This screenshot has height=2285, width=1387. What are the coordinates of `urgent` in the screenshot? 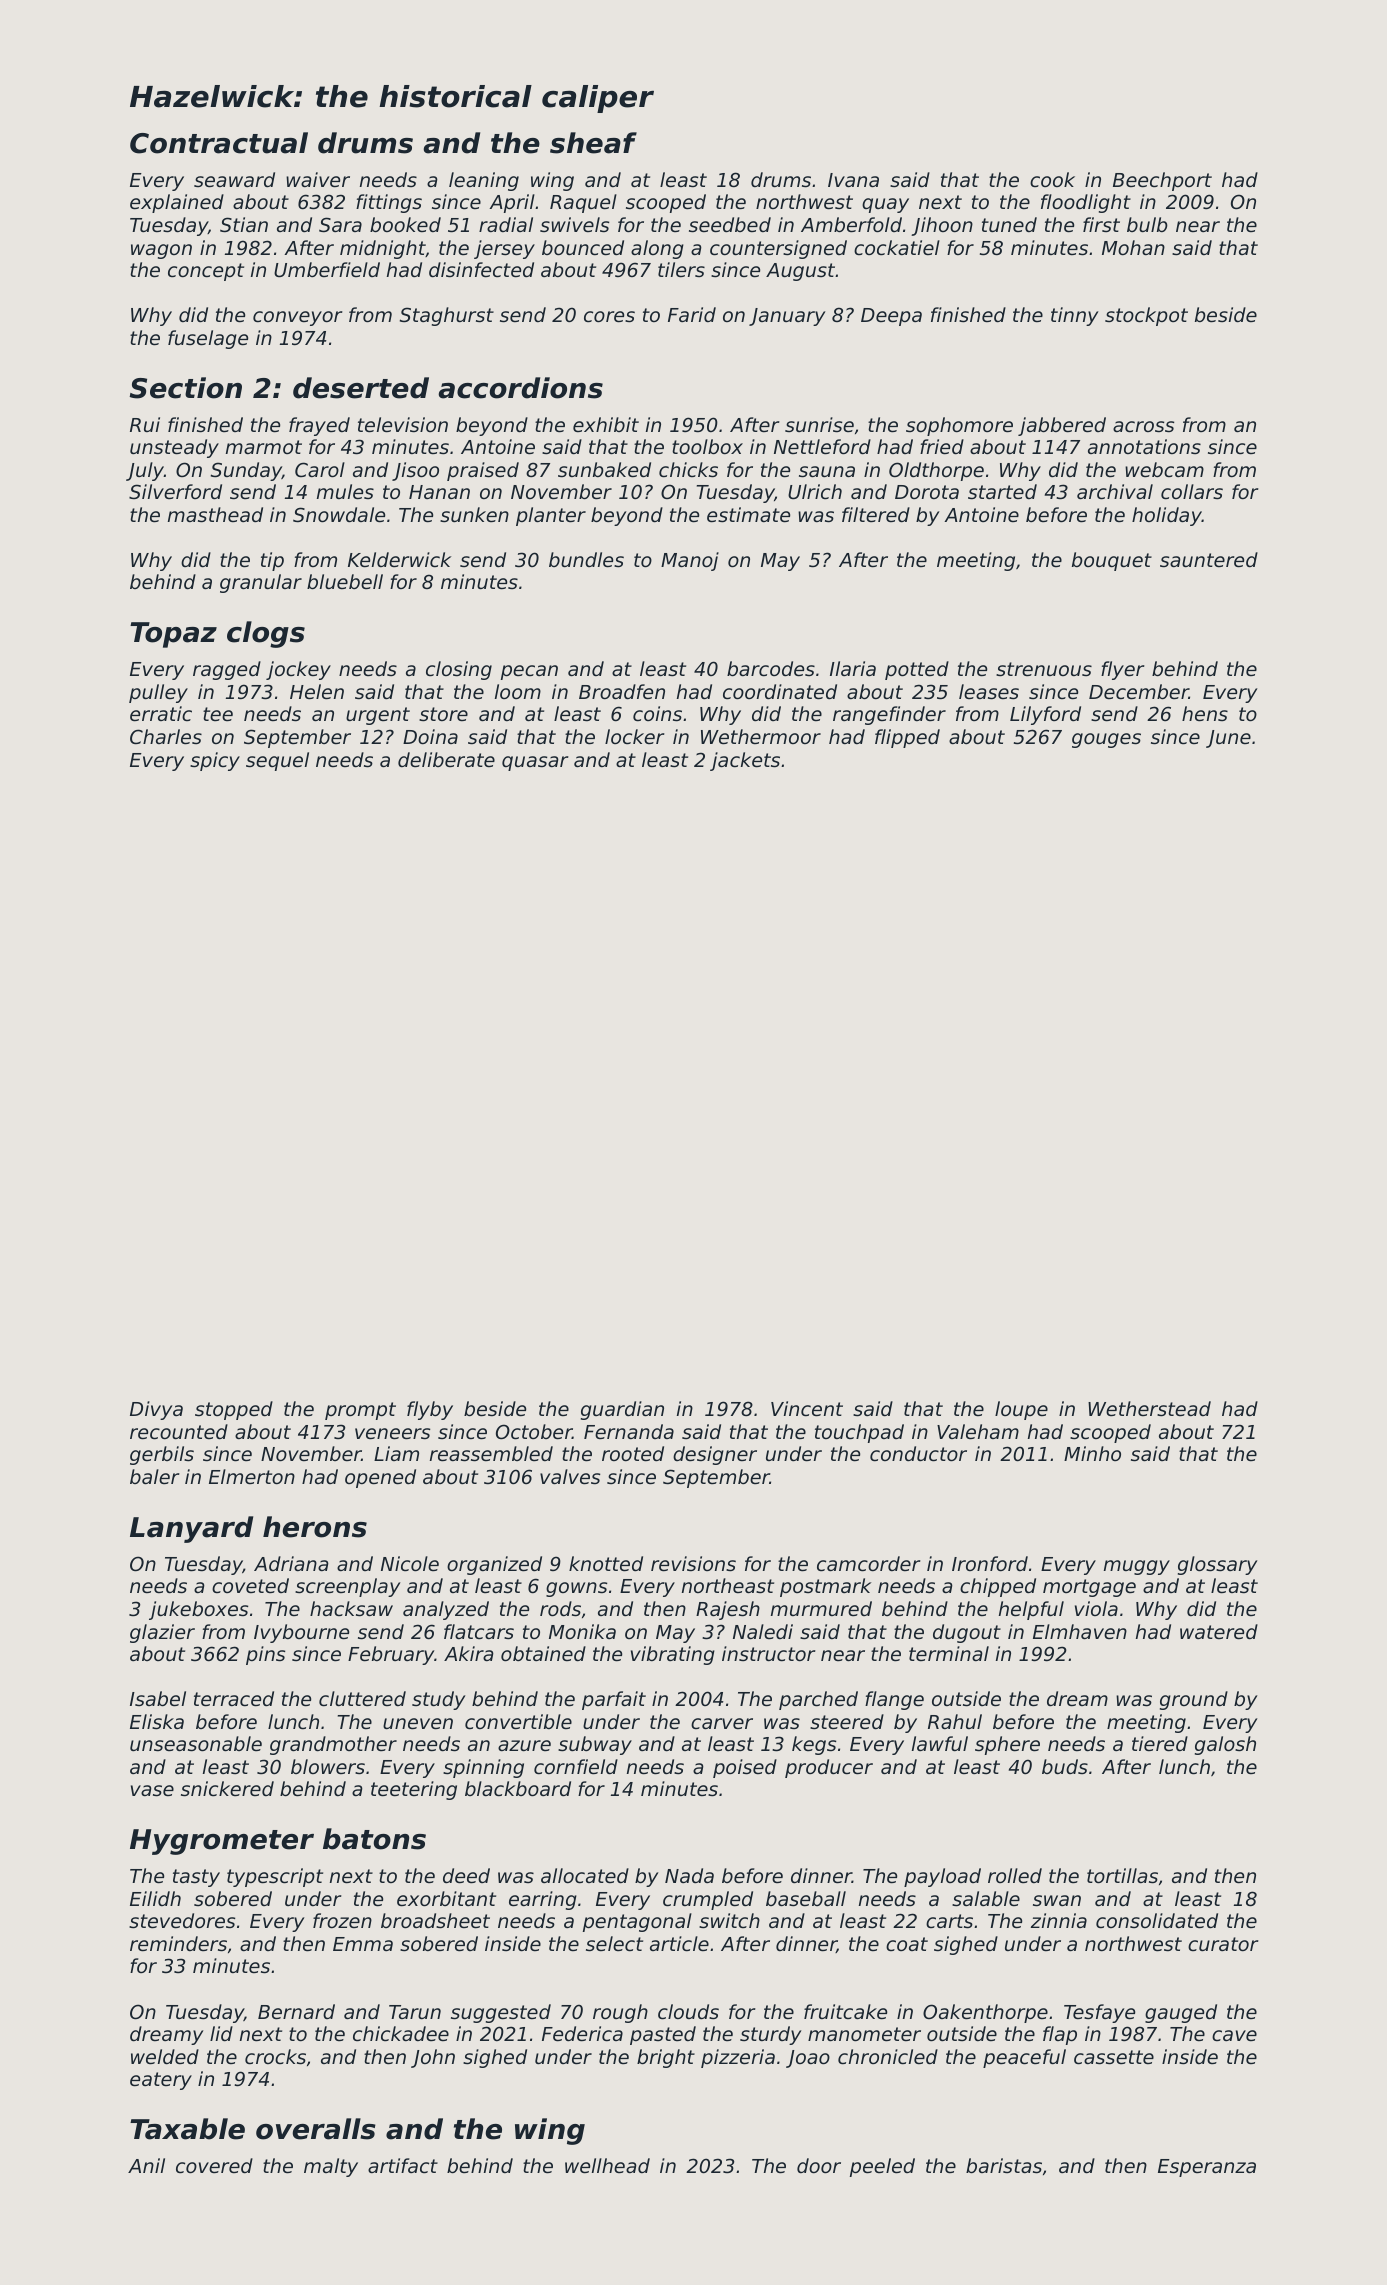 It's located at (378, 716).
